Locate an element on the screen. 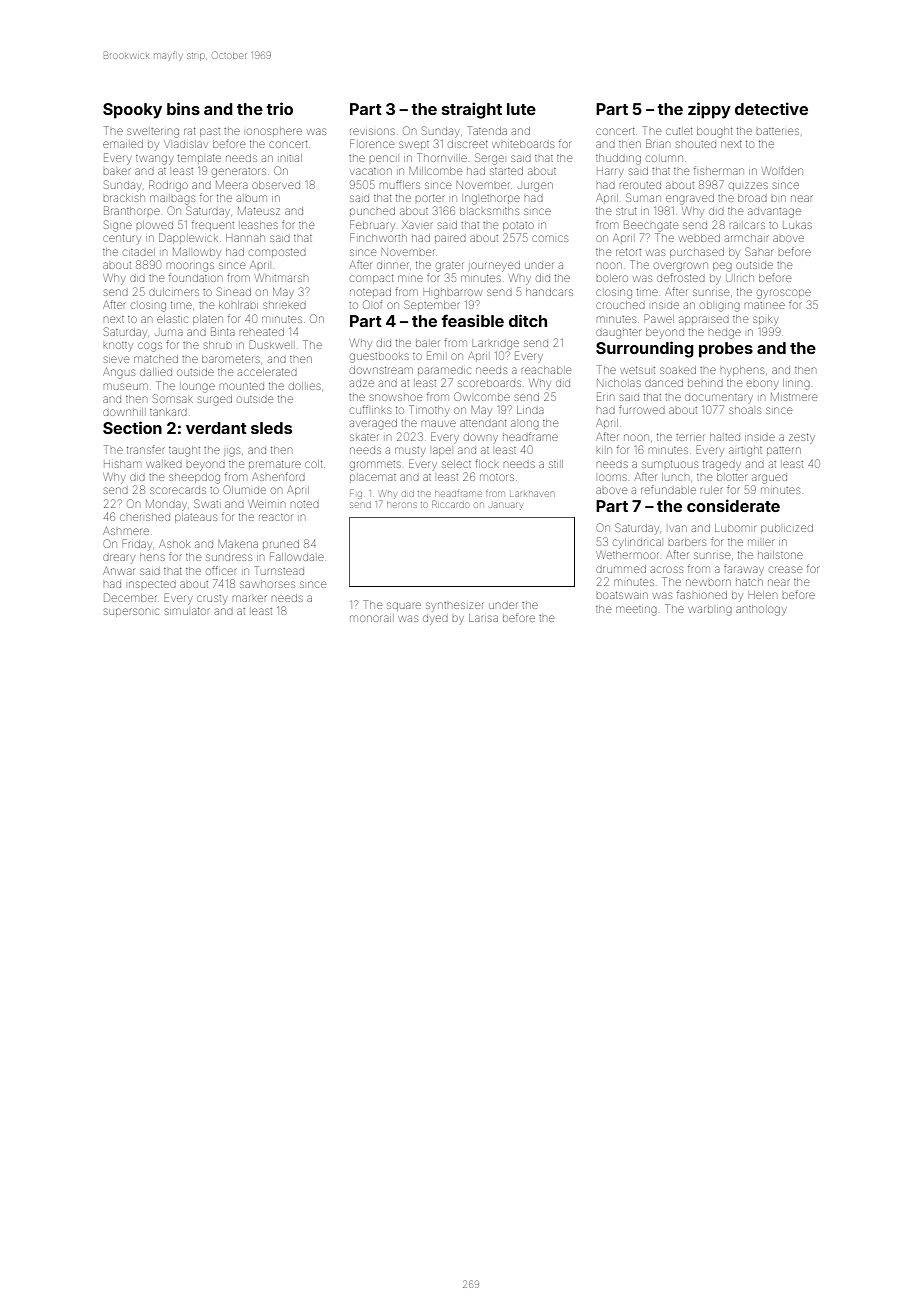 The width and height of the screenshot is (924, 1308). dulcimers is located at coordinates (174, 292).
